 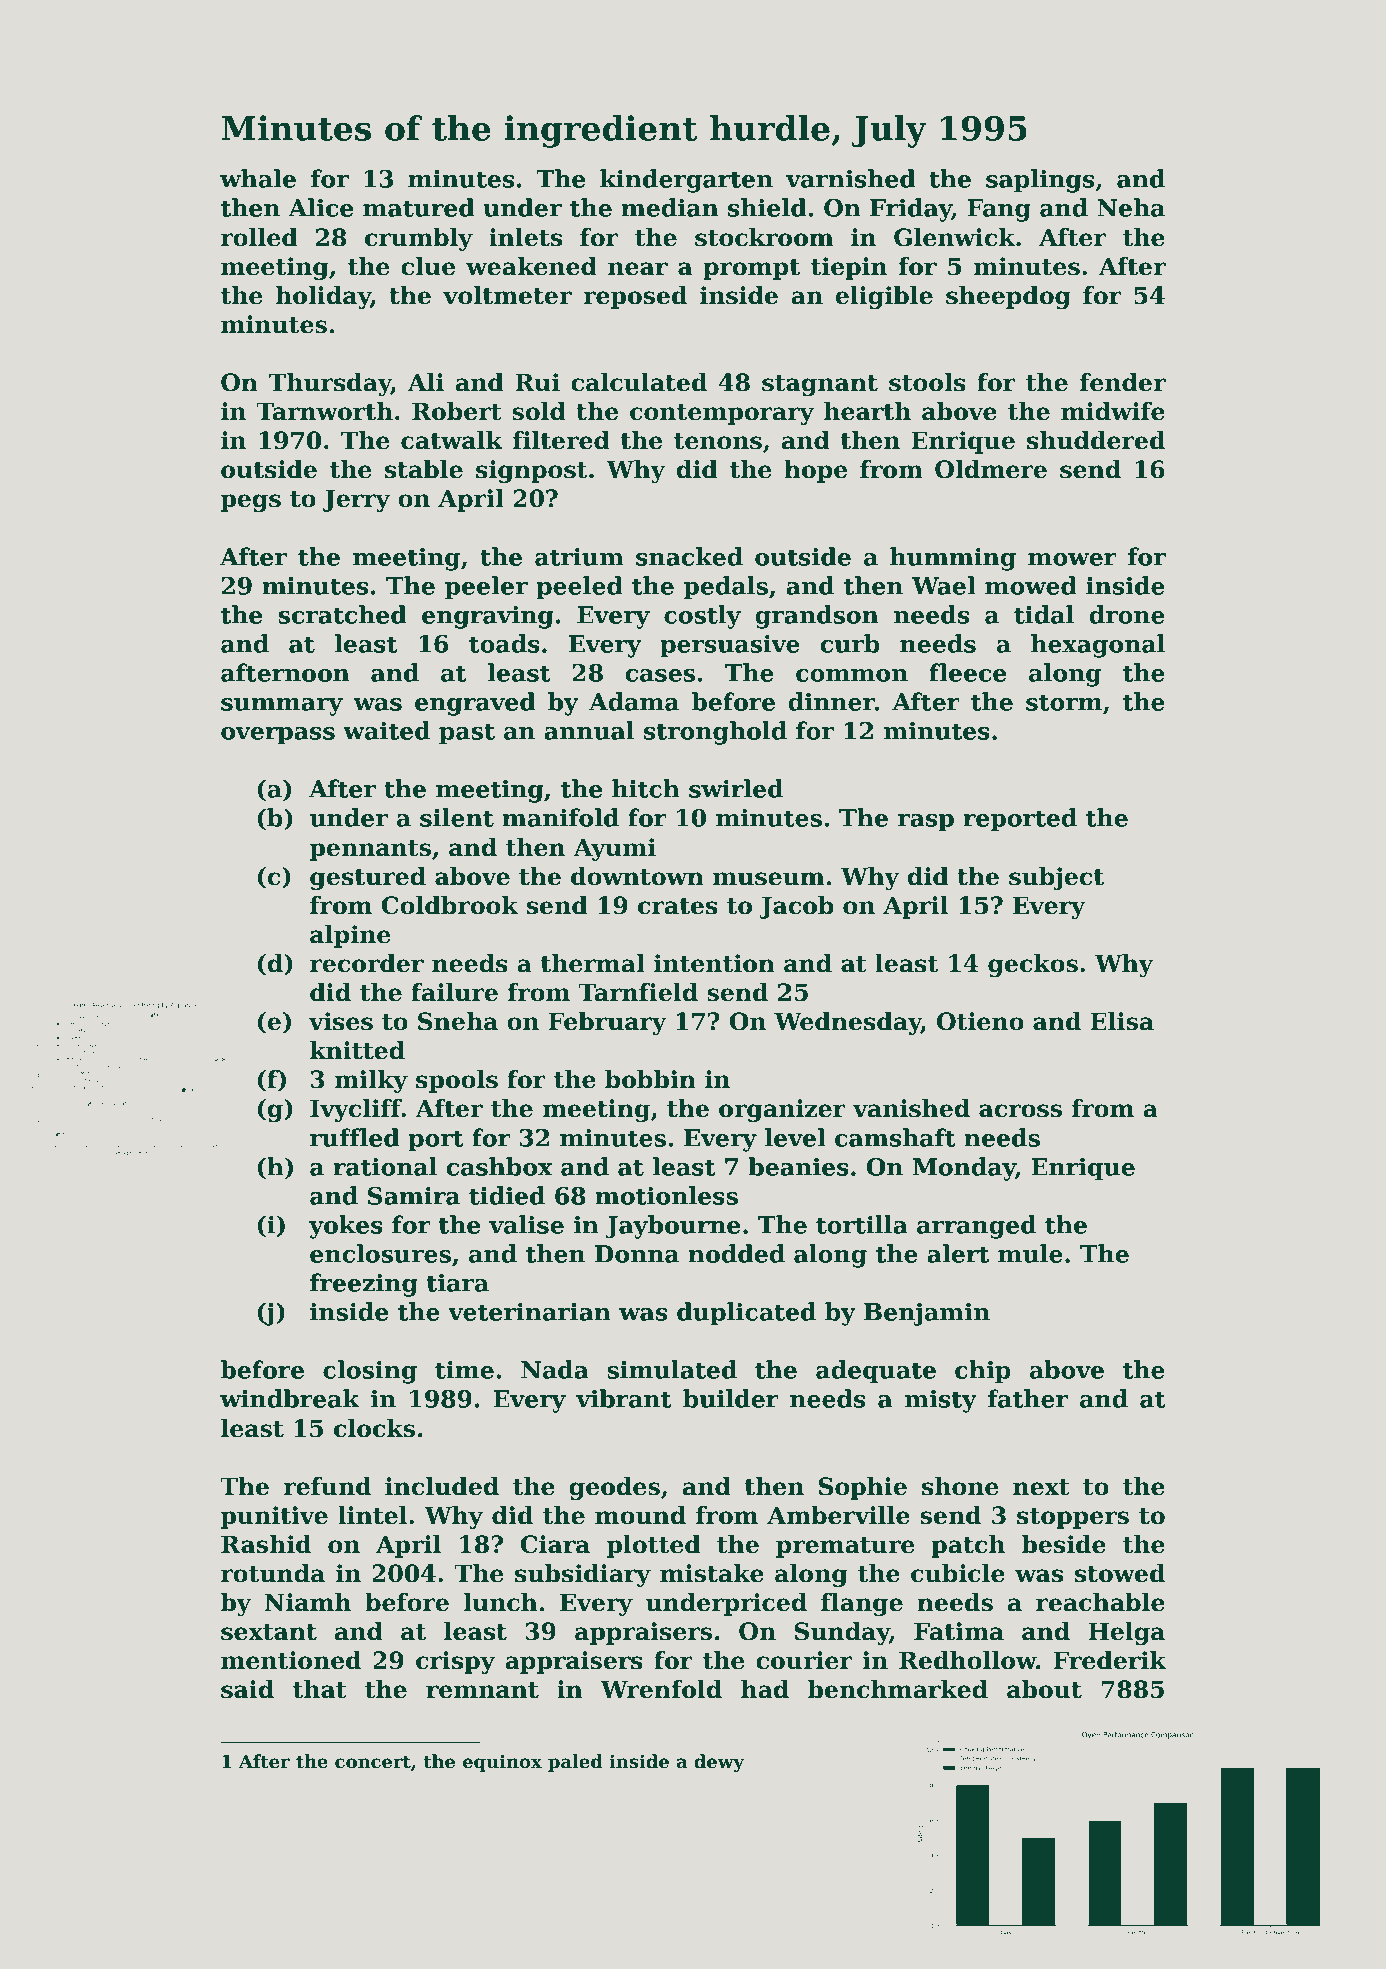 What do you see at coordinates (1040, 181) in the screenshot?
I see `saplings` at bounding box center [1040, 181].
